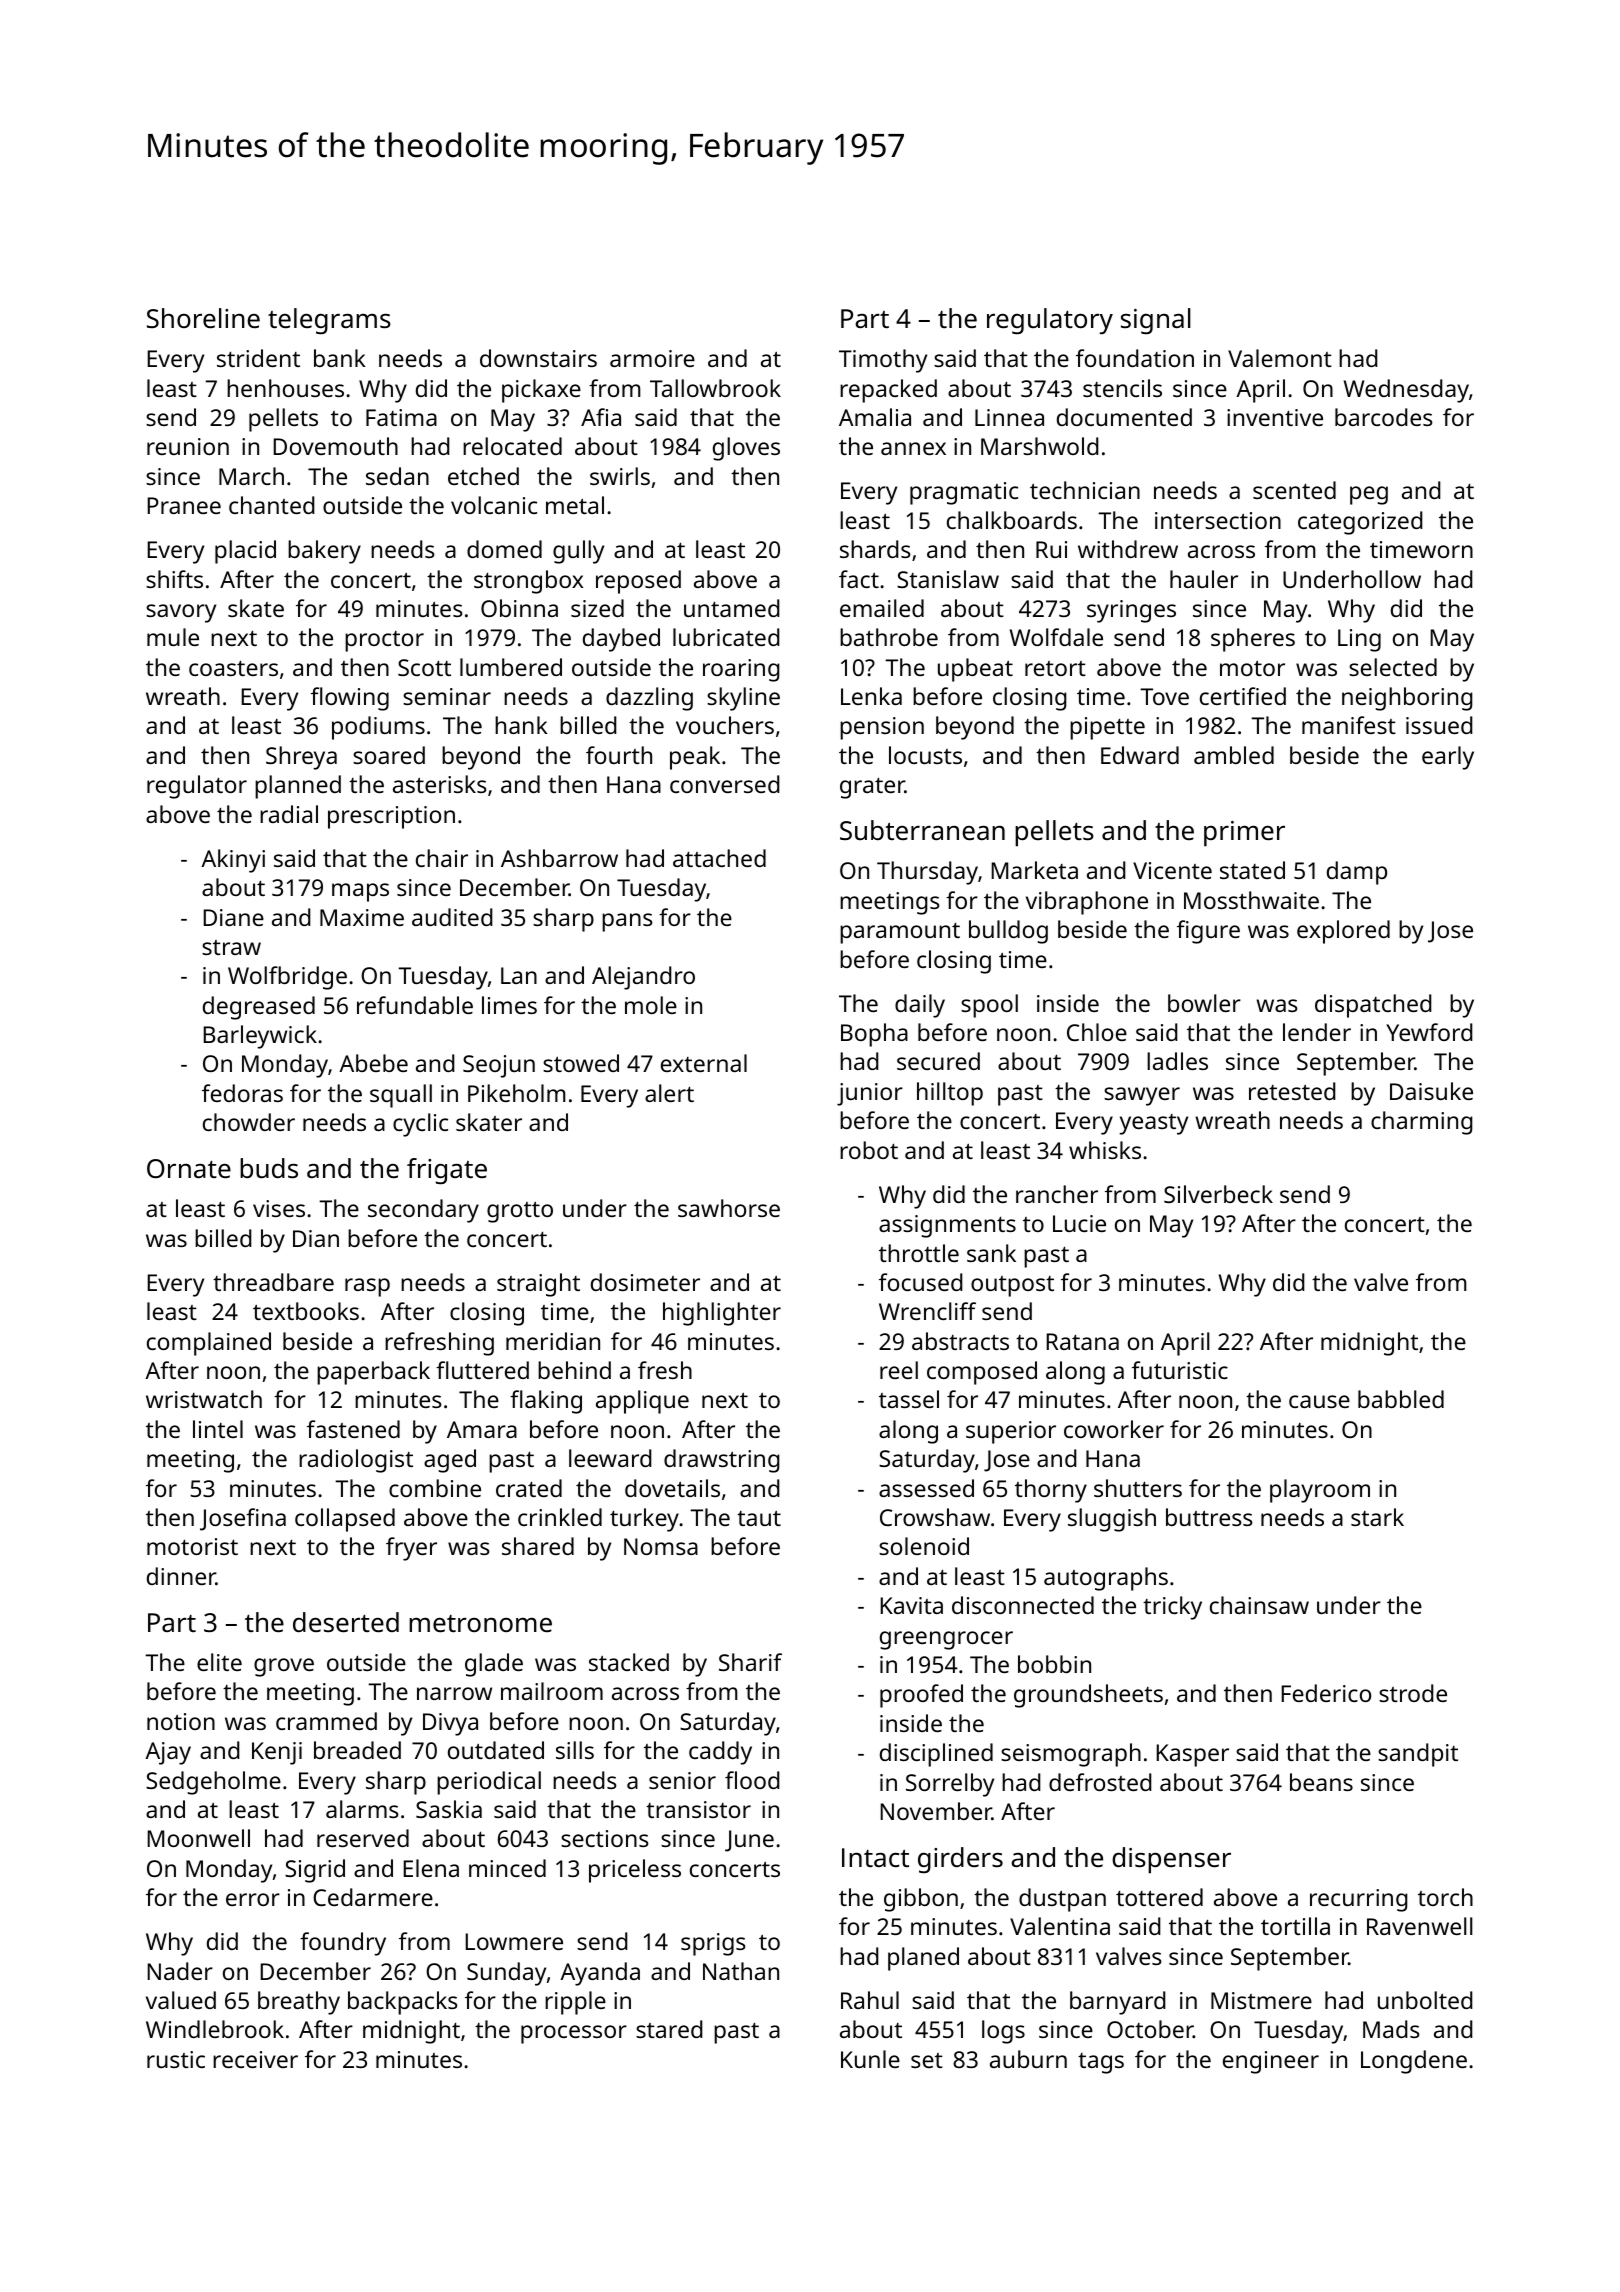 The width and height of the screenshot is (1620, 2292). What do you see at coordinates (883, 361) in the screenshot?
I see `Timothy` at bounding box center [883, 361].
